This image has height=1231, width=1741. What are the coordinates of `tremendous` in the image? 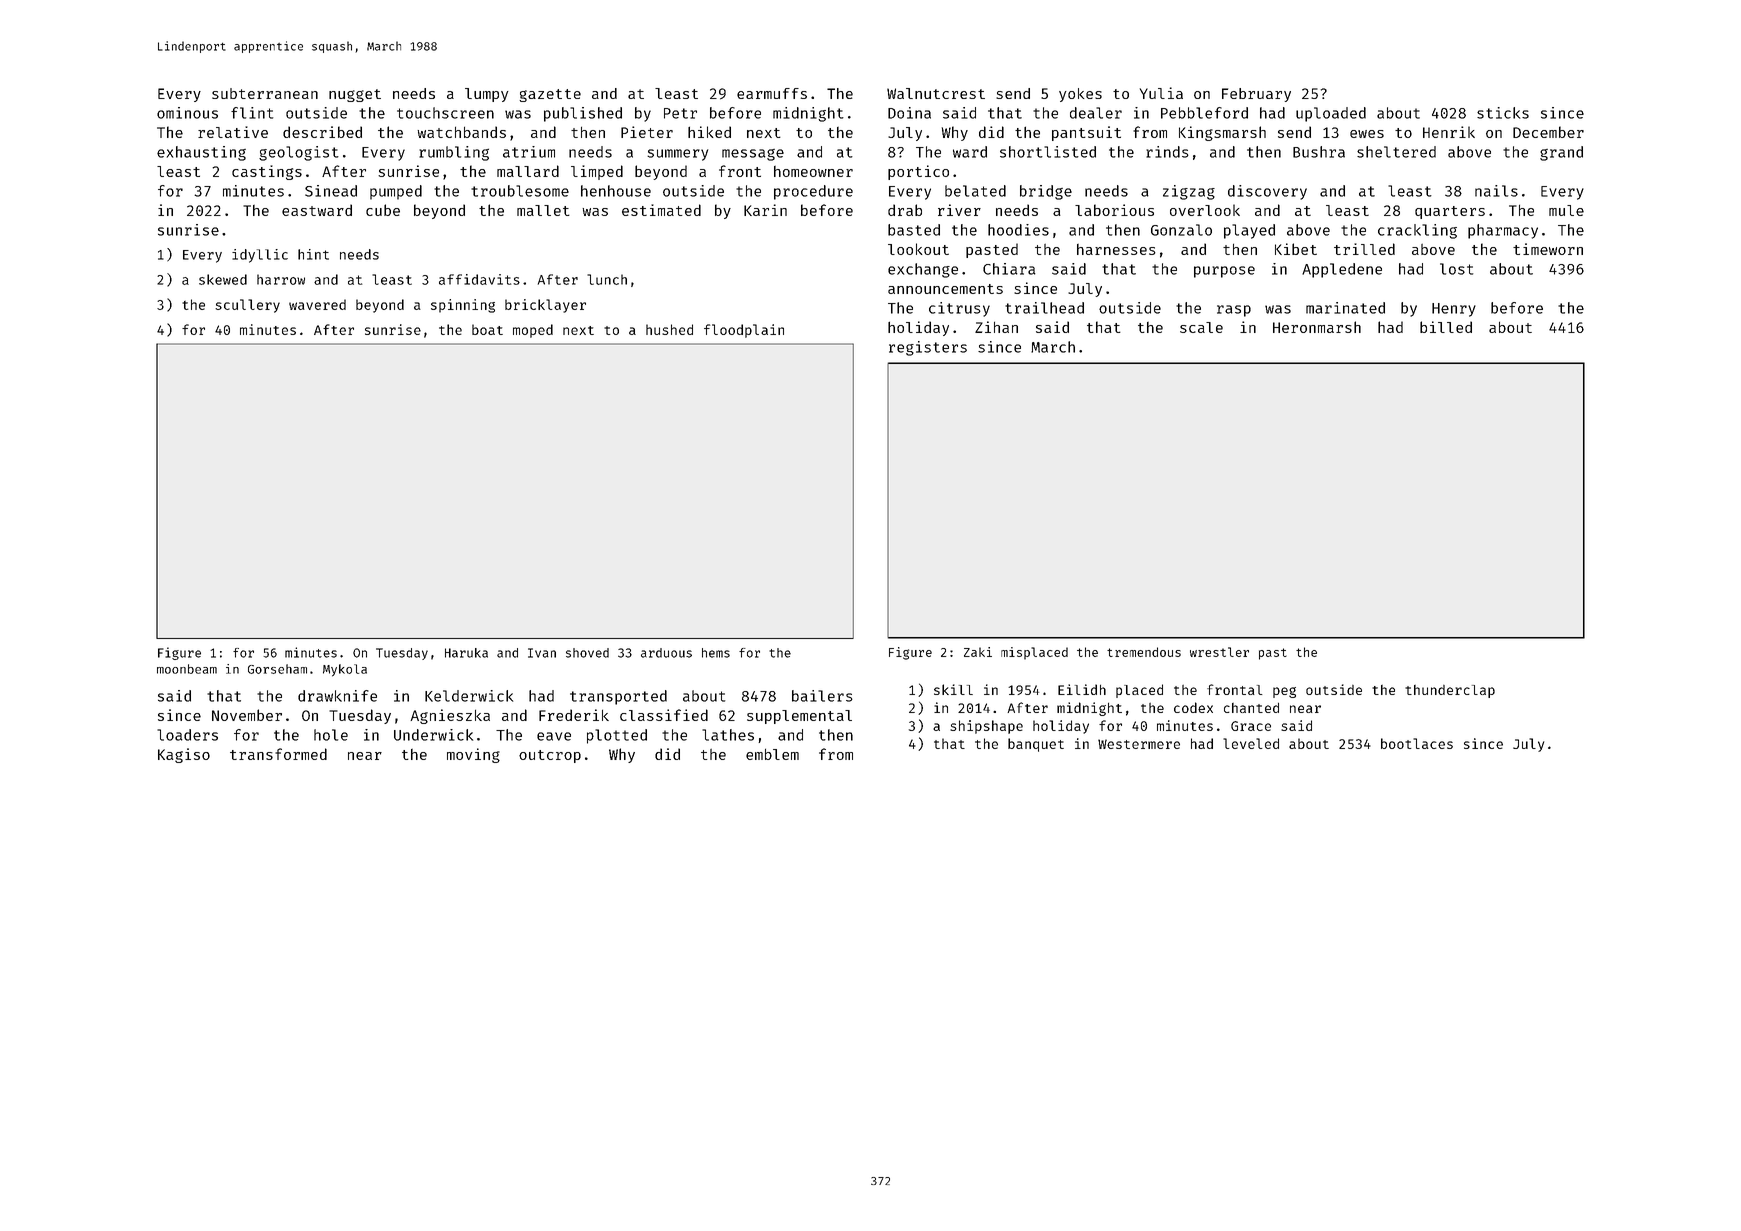 It's located at (1144, 652).
